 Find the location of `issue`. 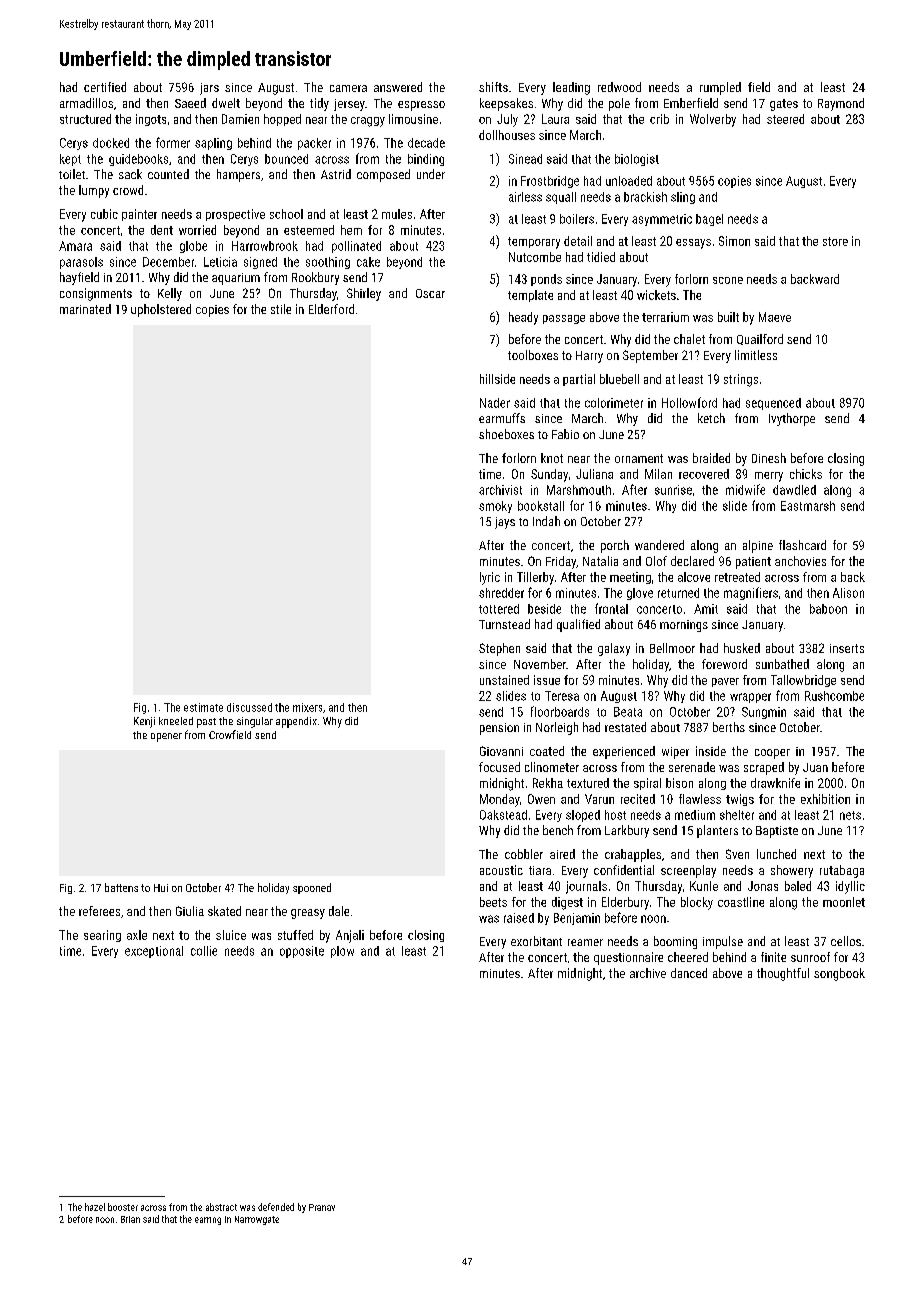

issue is located at coordinates (547, 680).
